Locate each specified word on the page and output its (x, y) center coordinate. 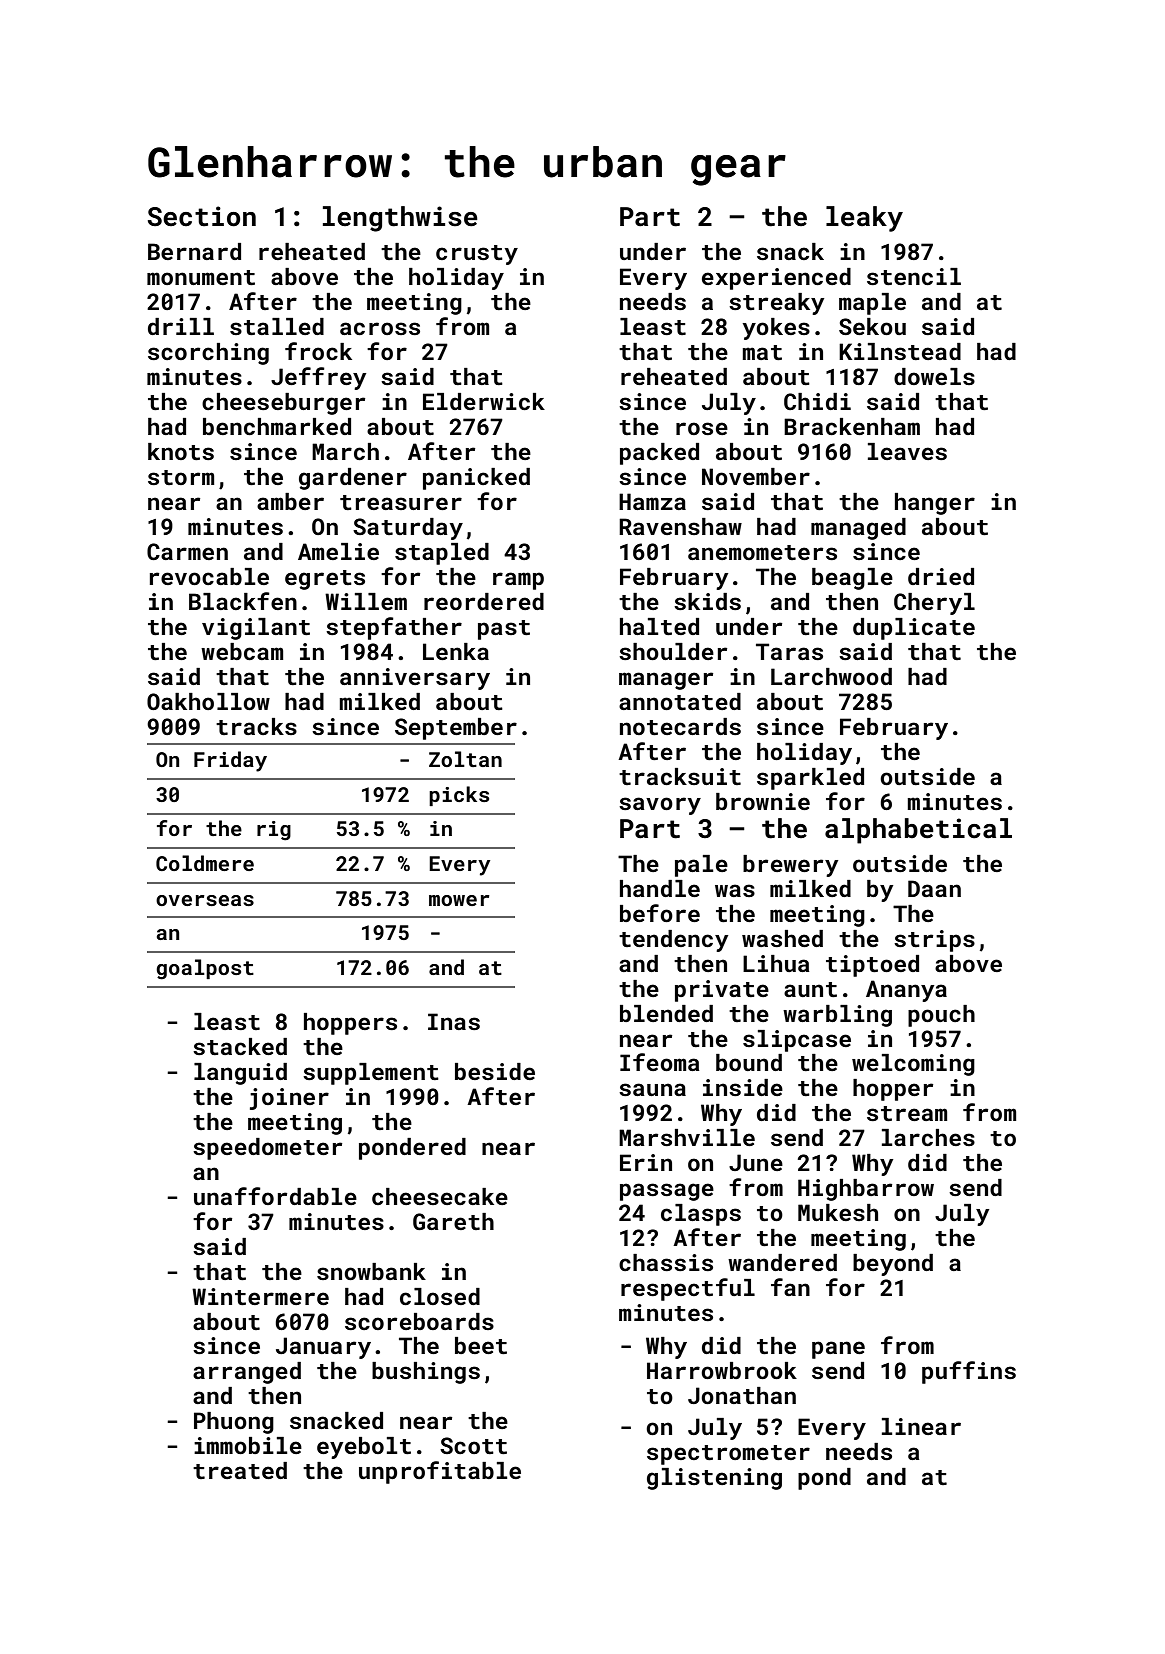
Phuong (234, 1423)
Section (202, 216)
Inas (454, 1021)
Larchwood (831, 676)
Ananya (906, 991)
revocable (209, 576)
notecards (680, 726)
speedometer (267, 1149)
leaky (864, 219)
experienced (776, 279)
